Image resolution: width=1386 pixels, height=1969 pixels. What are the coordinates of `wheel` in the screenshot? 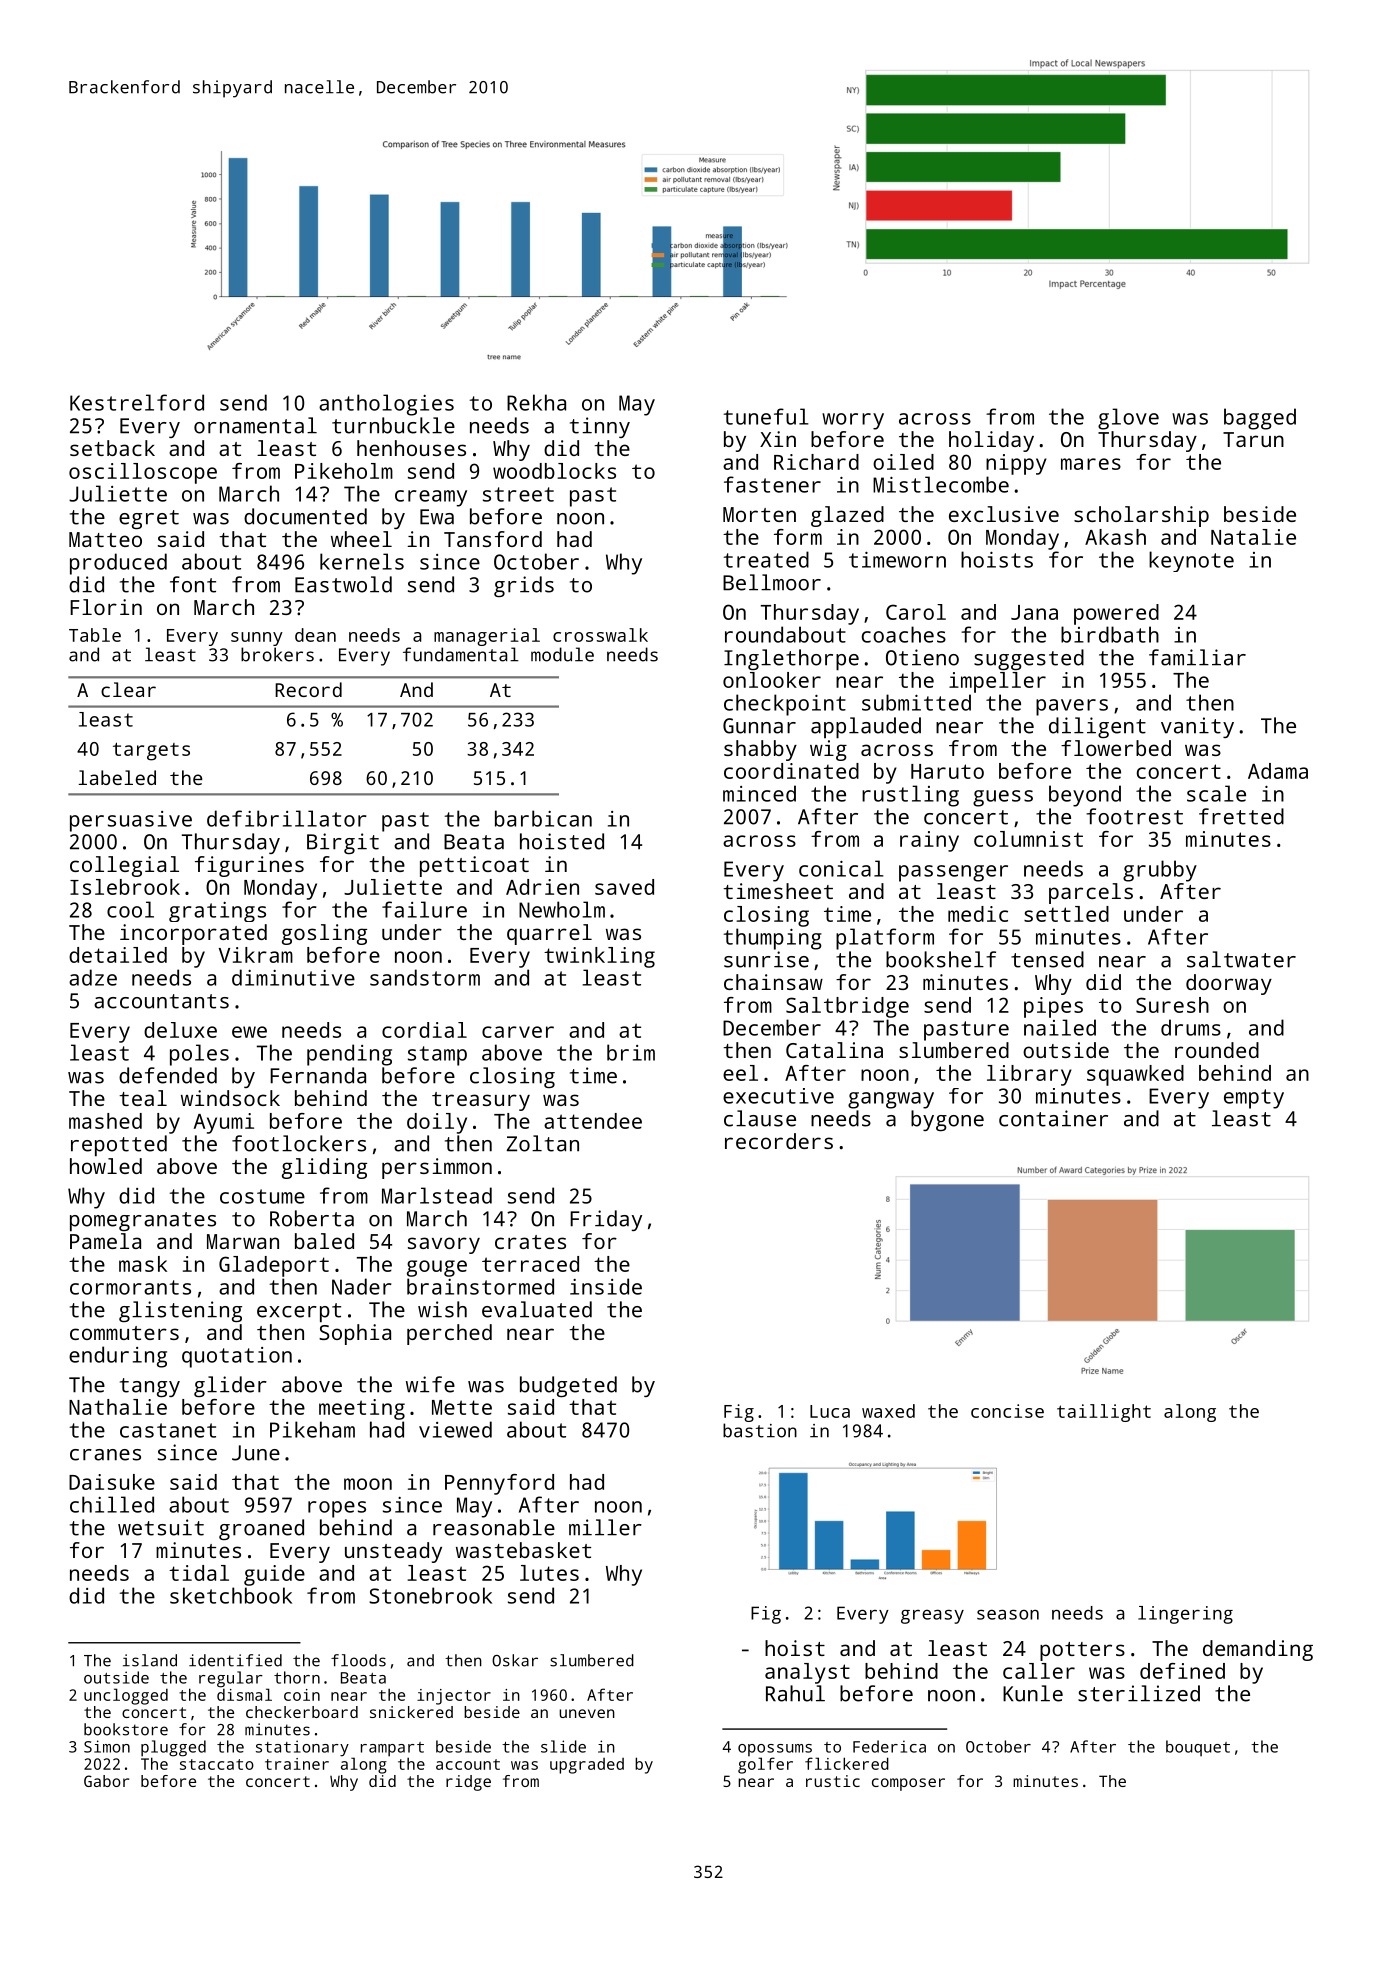 It's located at (361, 539).
